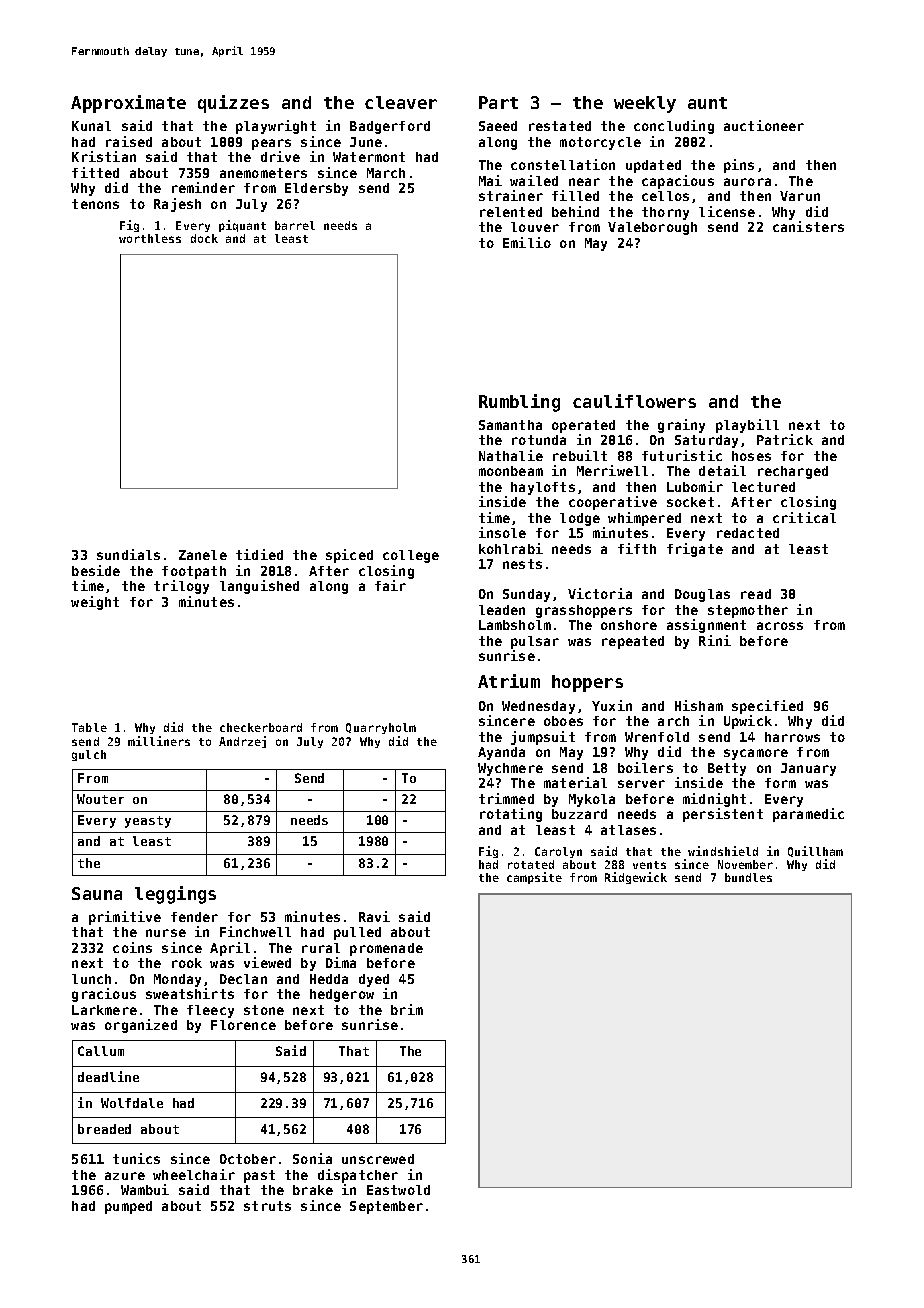 The image size is (924, 1308). Describe the element at coordinates (634, 401) in the document. I see `cauliflowers` at that location.
